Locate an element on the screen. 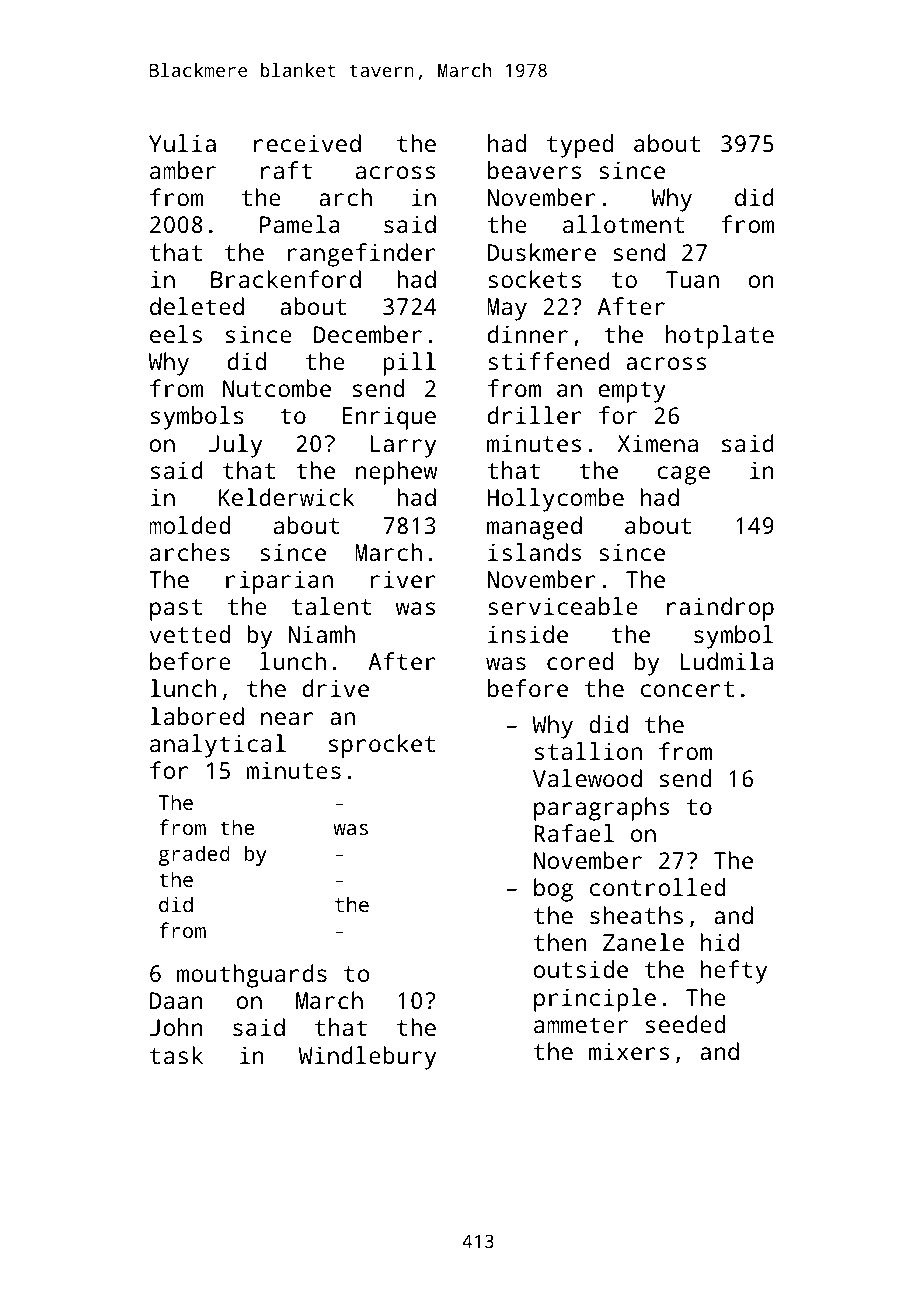  graded is located at coordinates (194, 855).
